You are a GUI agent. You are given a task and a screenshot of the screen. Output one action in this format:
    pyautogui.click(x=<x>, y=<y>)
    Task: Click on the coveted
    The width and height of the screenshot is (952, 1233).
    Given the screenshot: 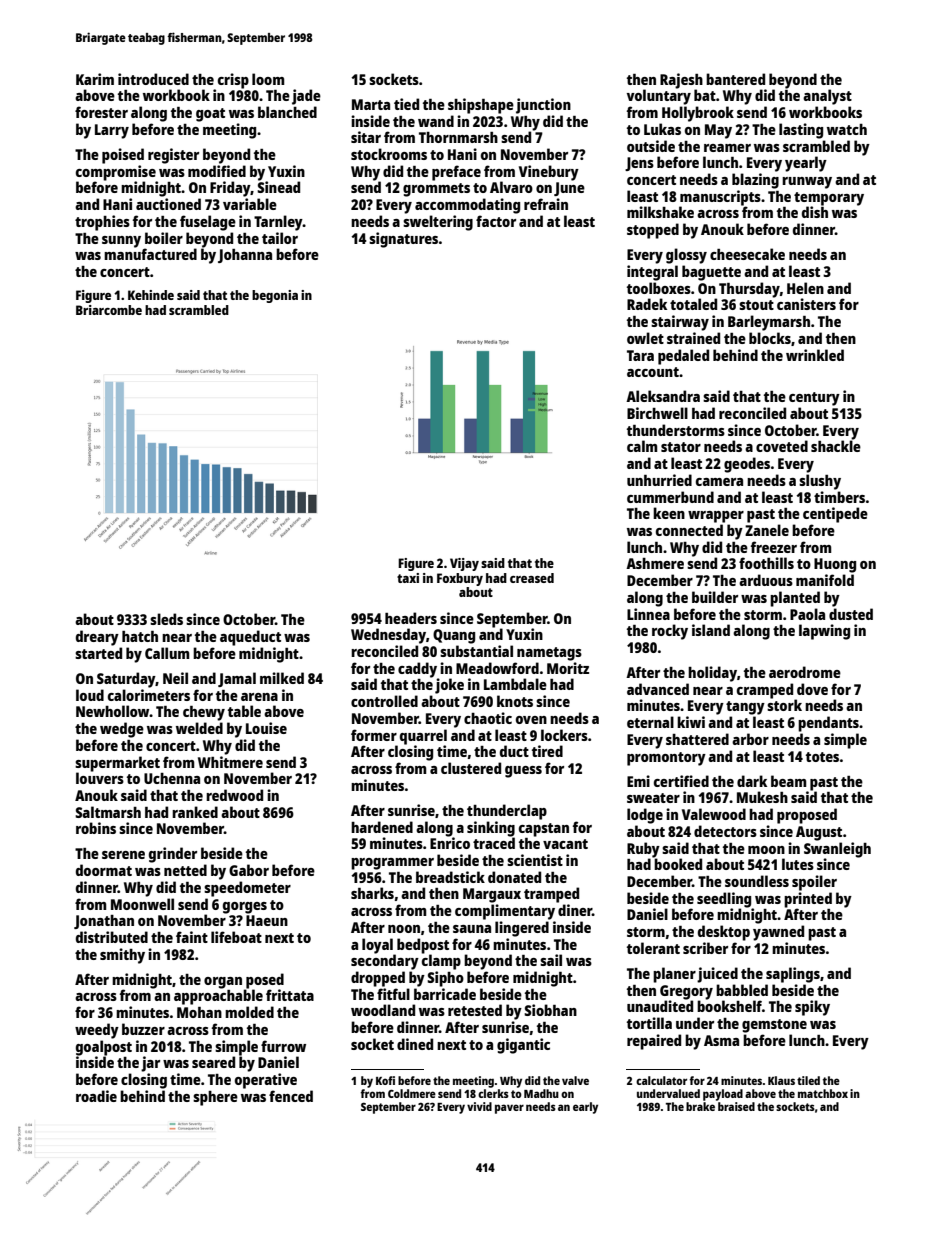 What is the action you would take?
    pyautogui.click(x=782, y=446)
